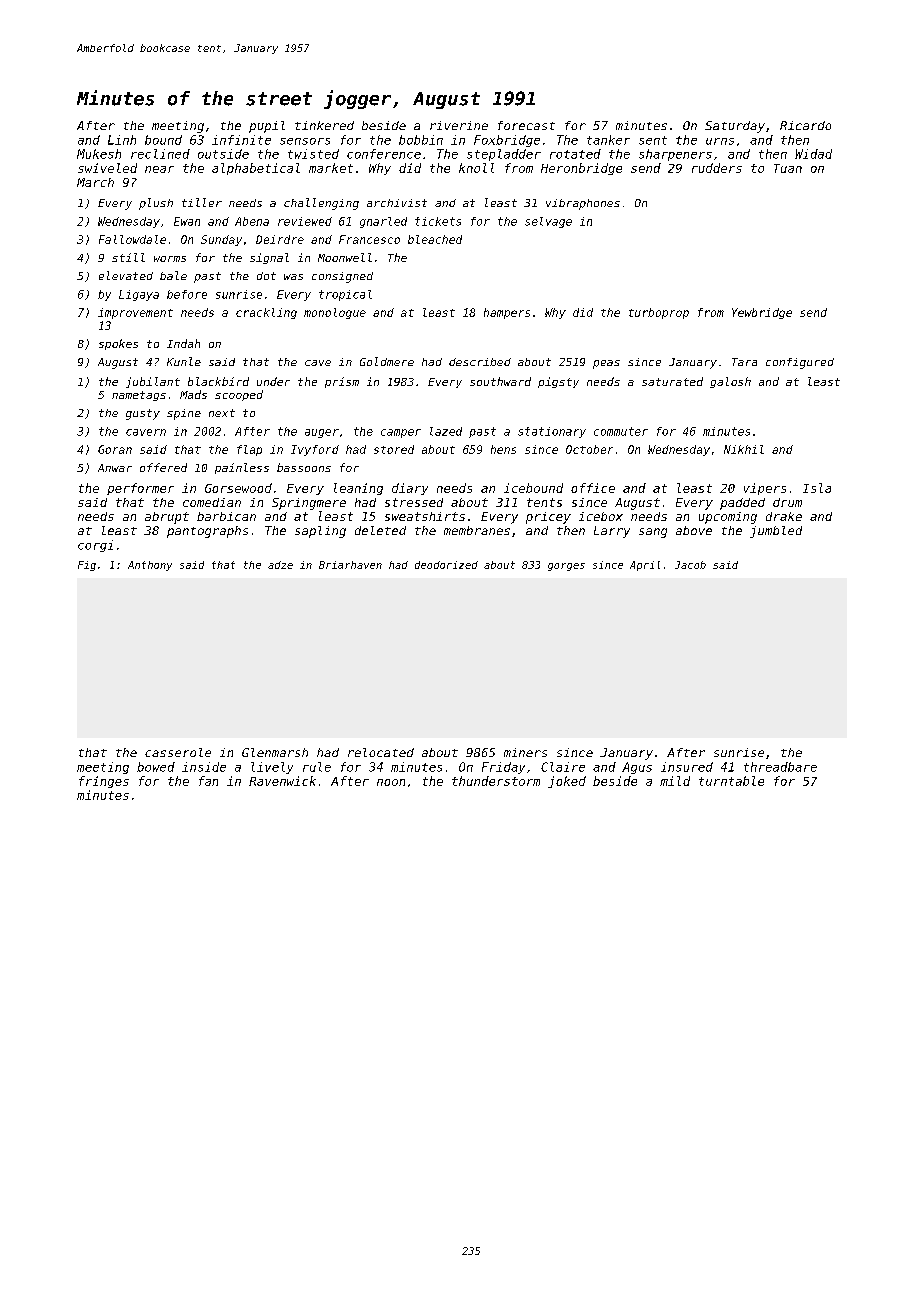 This screenshot has height=1308, width=924. I want to click on Saturday, so click(735, 127).
